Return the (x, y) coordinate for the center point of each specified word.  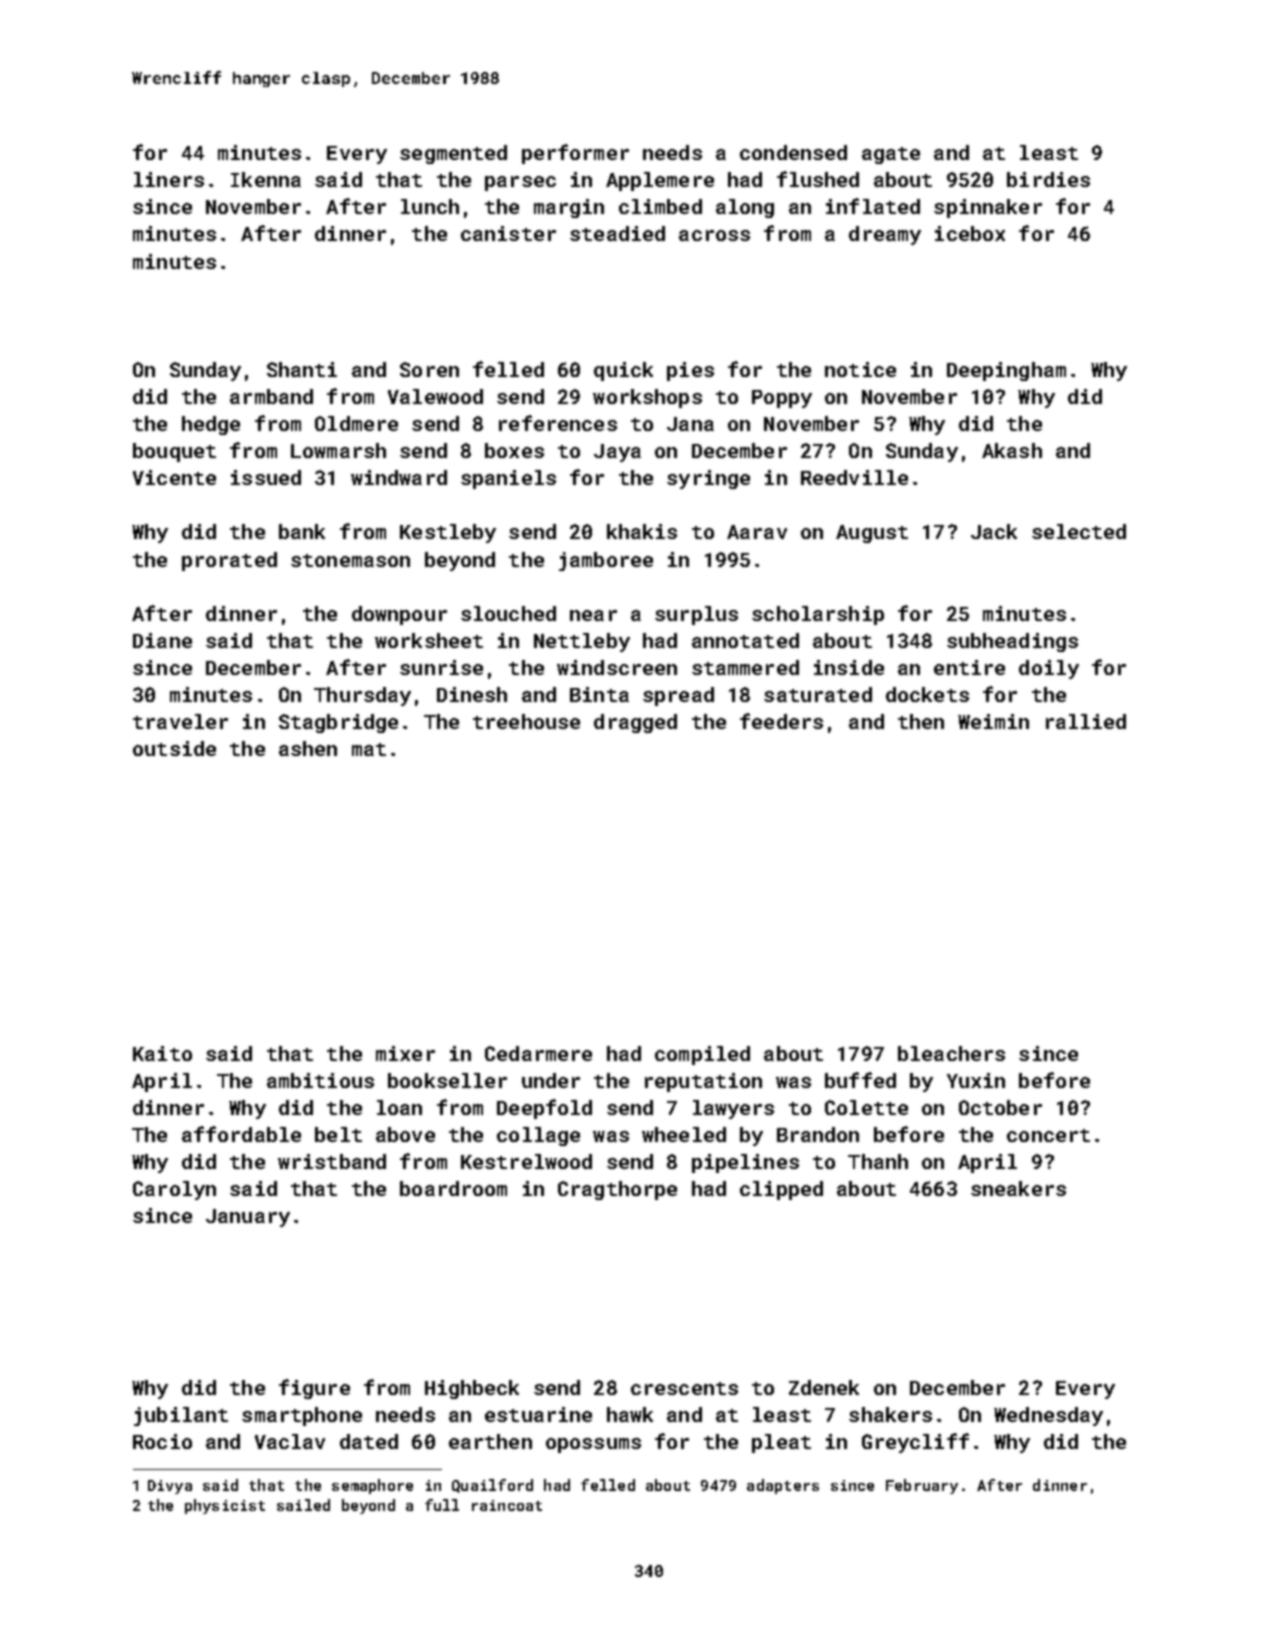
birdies (1048, 179)
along (745, 208)
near (593, 615)
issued (266, 477)
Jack (994, 531)
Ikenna (266, 179)
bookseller (447, 1080)
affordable (241, 1134)
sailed (303, 1505)
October (1000, 1107)
